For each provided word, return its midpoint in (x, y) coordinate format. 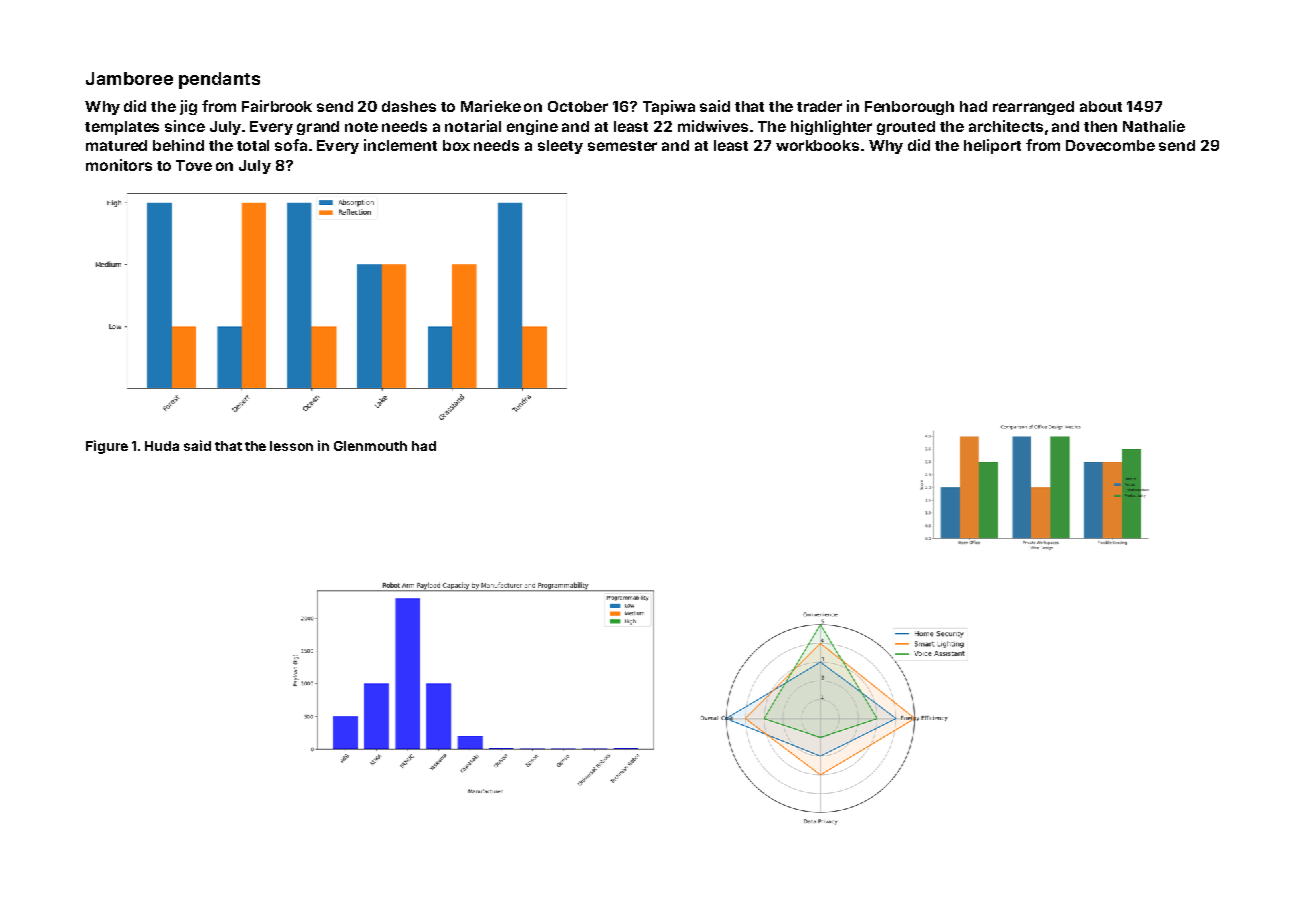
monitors (119, 165)
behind (178, 145)
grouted (906, 128)
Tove (194, 165)
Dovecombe (1110, 145)
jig (188, 107)
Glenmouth (370, 446)
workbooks (817, 145)
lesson (291, 446)
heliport (992, 146)
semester (622, 146)
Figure (107, 447)
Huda (162, 446)
